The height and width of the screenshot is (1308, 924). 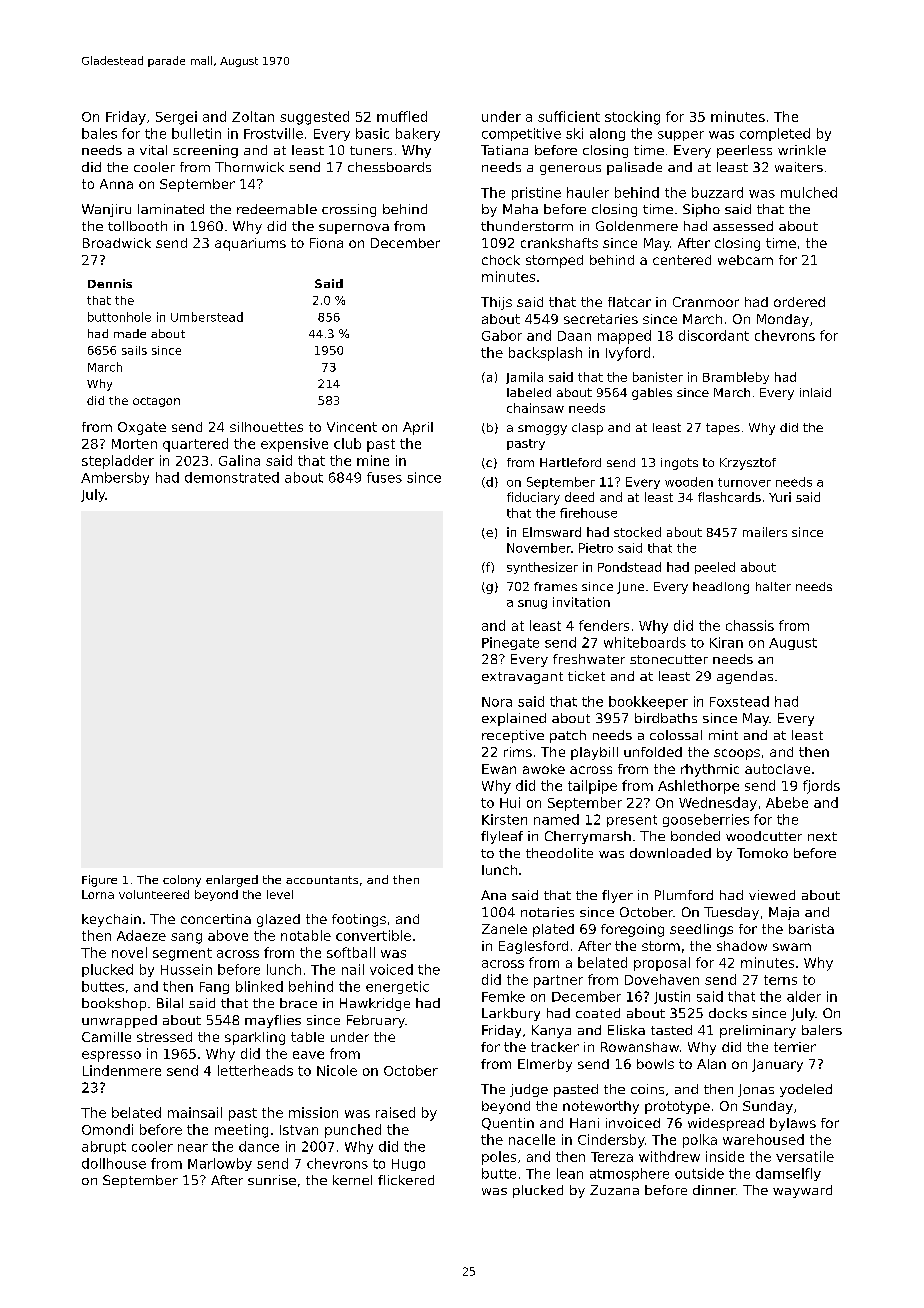 What do you see at coordinates (510, 643) in the screenshot?
I see `Pinegate` at bounding box center [510, 643].
